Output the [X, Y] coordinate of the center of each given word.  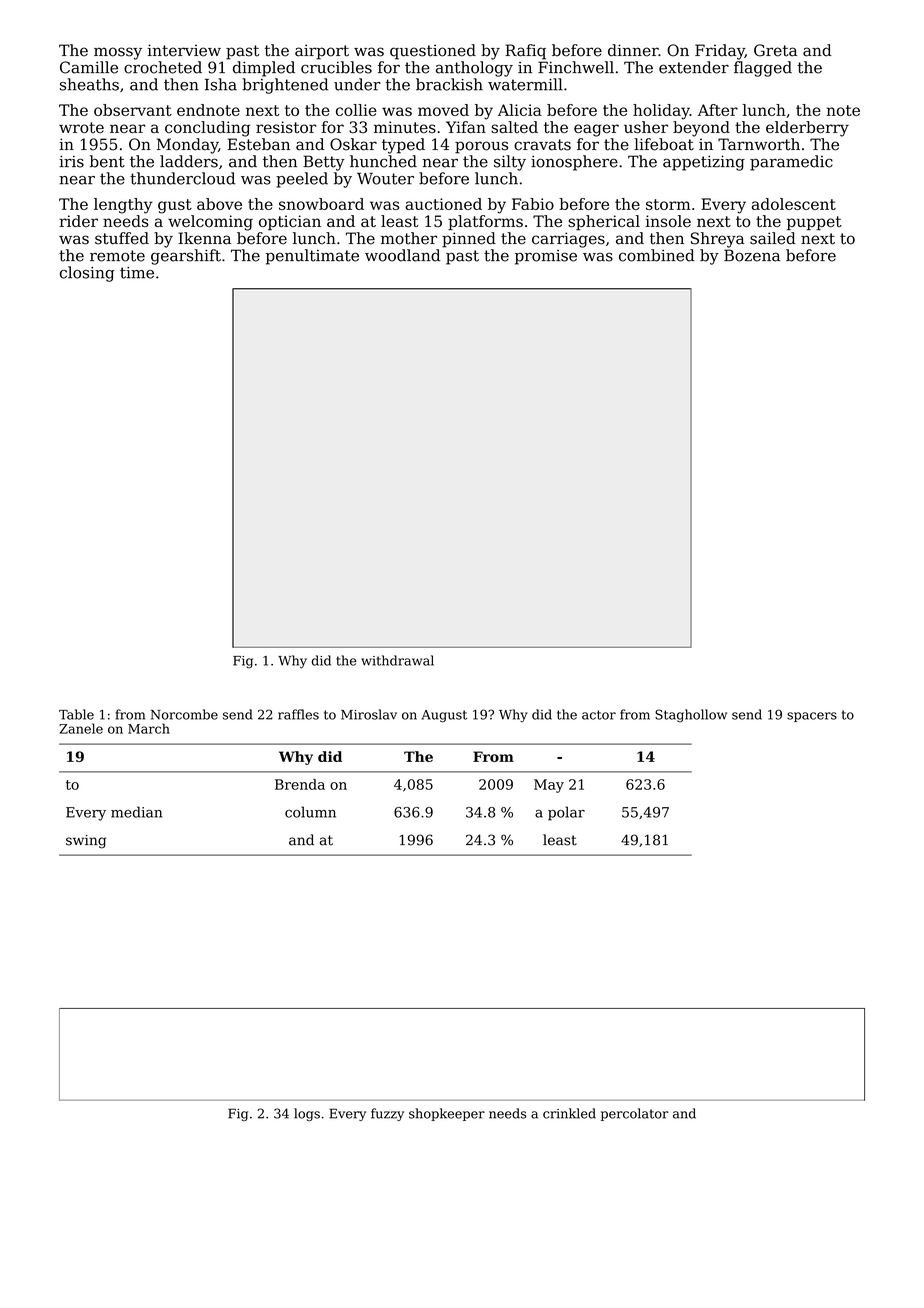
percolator [635, 1114]
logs [307, 1114]
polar [566, 813]
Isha [221, 84]
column [310, 812]
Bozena [752, 255]
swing [86, 842]
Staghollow [691, 716]
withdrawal [397, 660]
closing [87, 274]
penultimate [312, 257]
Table [76, 714]
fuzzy [387, 1114]
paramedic [791, 163]
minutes [405, 127]
